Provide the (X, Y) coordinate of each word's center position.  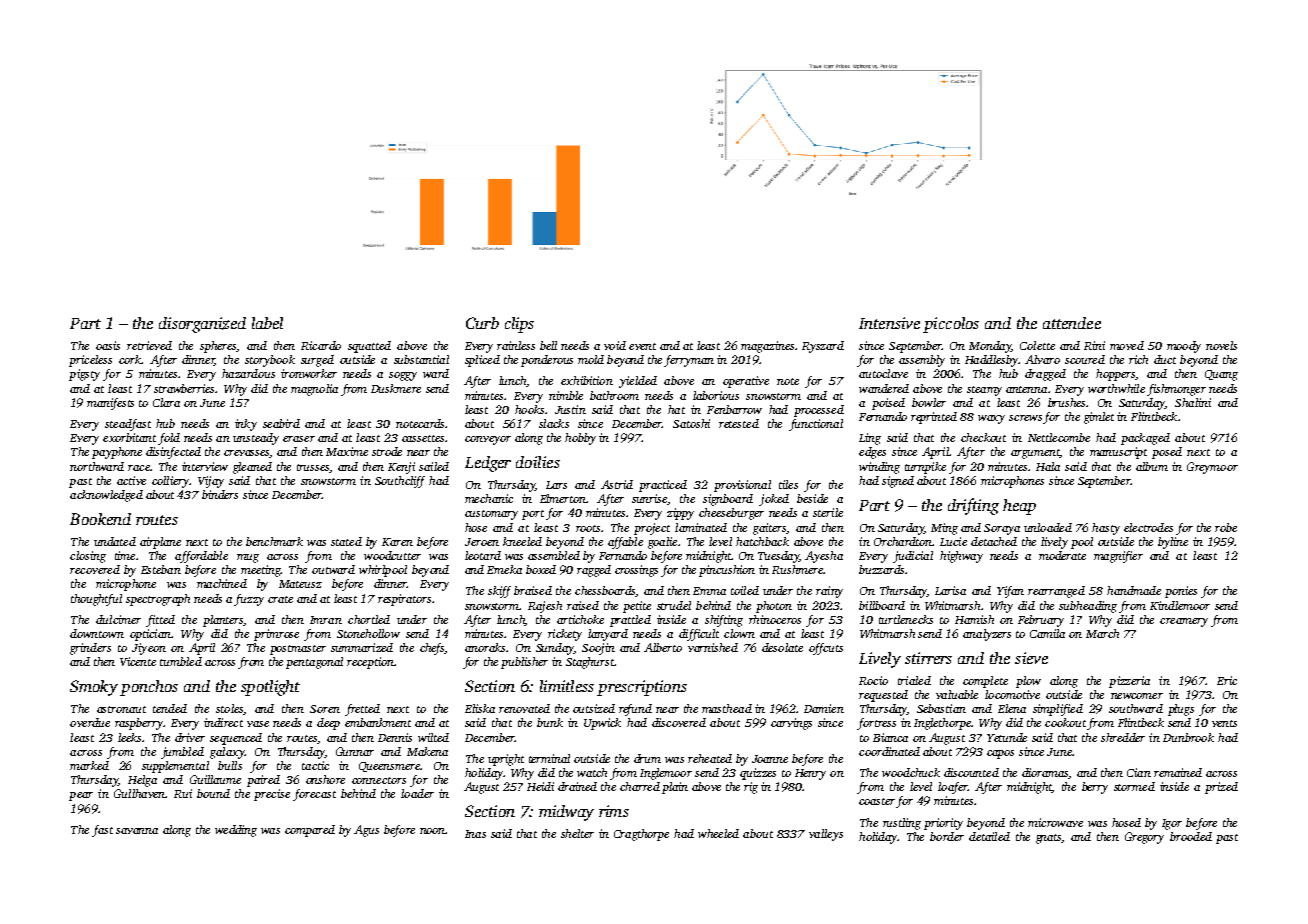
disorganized (202, 325)
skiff (499, 592)
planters (223, 621)
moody (1184, 347)
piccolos (951, 325)
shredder (1123, 737)
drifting (973, 506)
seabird (281, 423)
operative (746, 382)
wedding (236, 831)
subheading (1088, 607)
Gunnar (355, 751)
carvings (791, 724)
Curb (482, 323)
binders (220, 494)
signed (898, 482)
